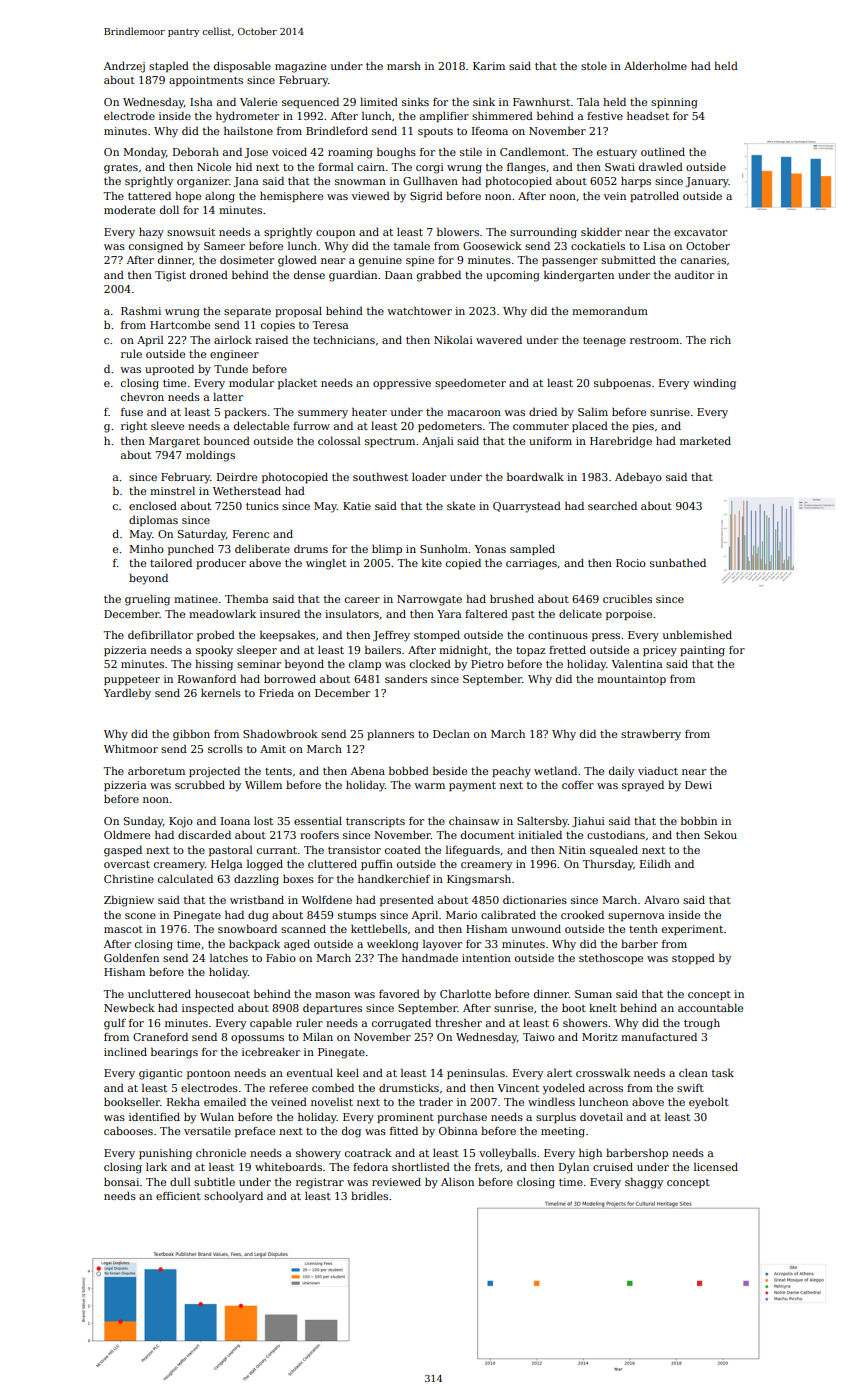  Describe the element at coordinates (663, 151) in the screenshot. I see `outlined` at that location.
